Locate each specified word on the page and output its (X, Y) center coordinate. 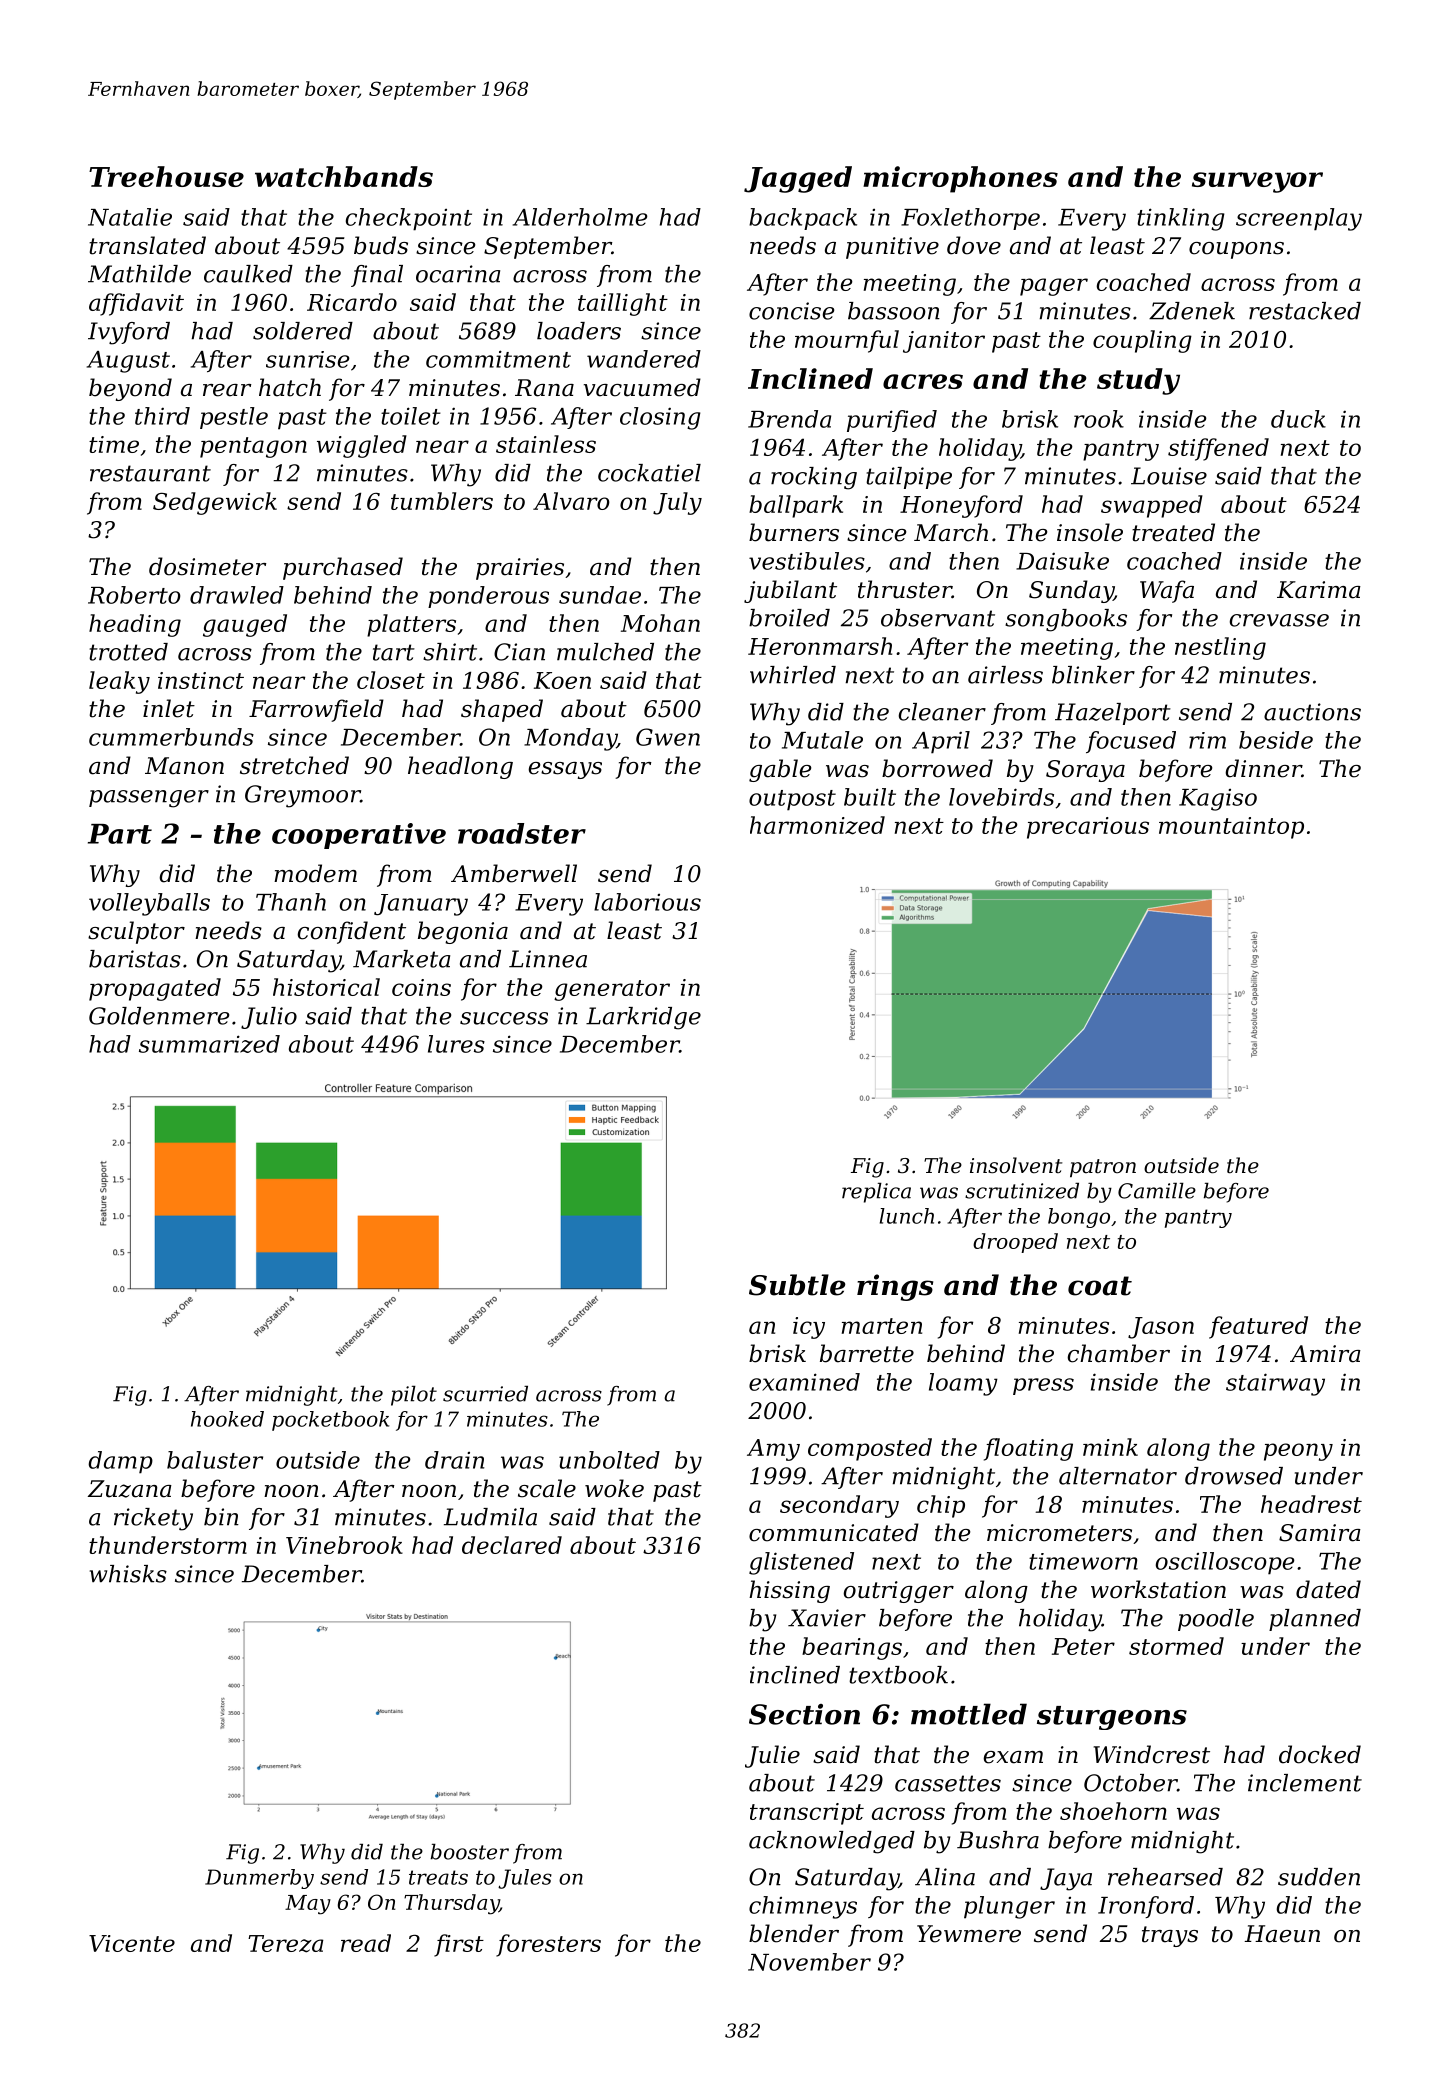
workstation (1158, 1589)
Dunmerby (259, 1879)
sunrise (307, 359)
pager (1054, 287)
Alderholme (580, 217)
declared (512, 1545)
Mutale (822, 740)
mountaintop (1231, 828)
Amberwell (514, 873)
